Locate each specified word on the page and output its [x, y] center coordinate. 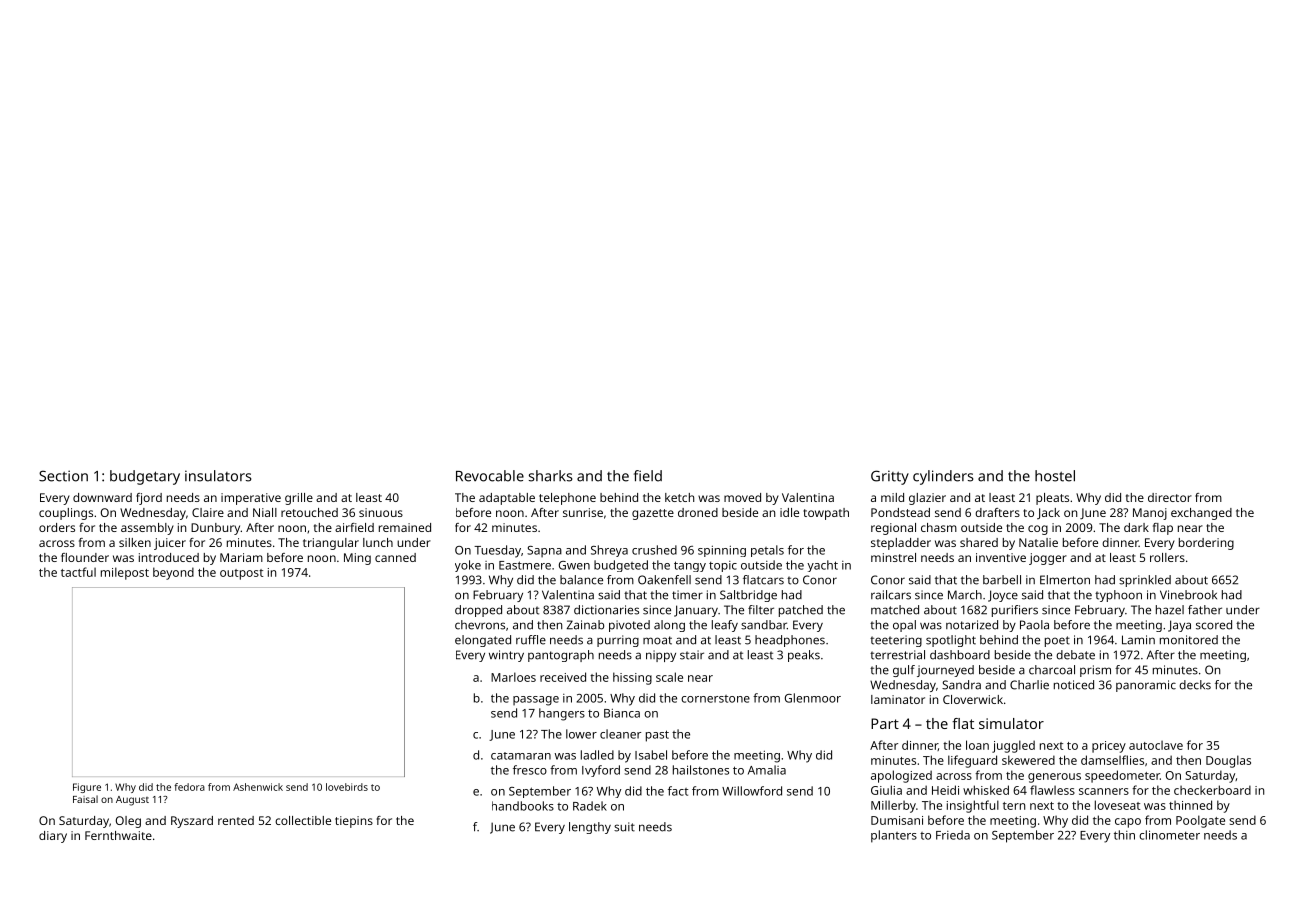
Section [63, 476]
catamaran [521, 756]
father [1205, 610]
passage [536, 701]
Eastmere [525, 565]
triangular [331, 544]
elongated [483, 641]
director [1170, 497]
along [669, 626]
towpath [826, 514]
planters [894, 836]
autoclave [1156, 745]
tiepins [354, 822]
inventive [1001, 557]
